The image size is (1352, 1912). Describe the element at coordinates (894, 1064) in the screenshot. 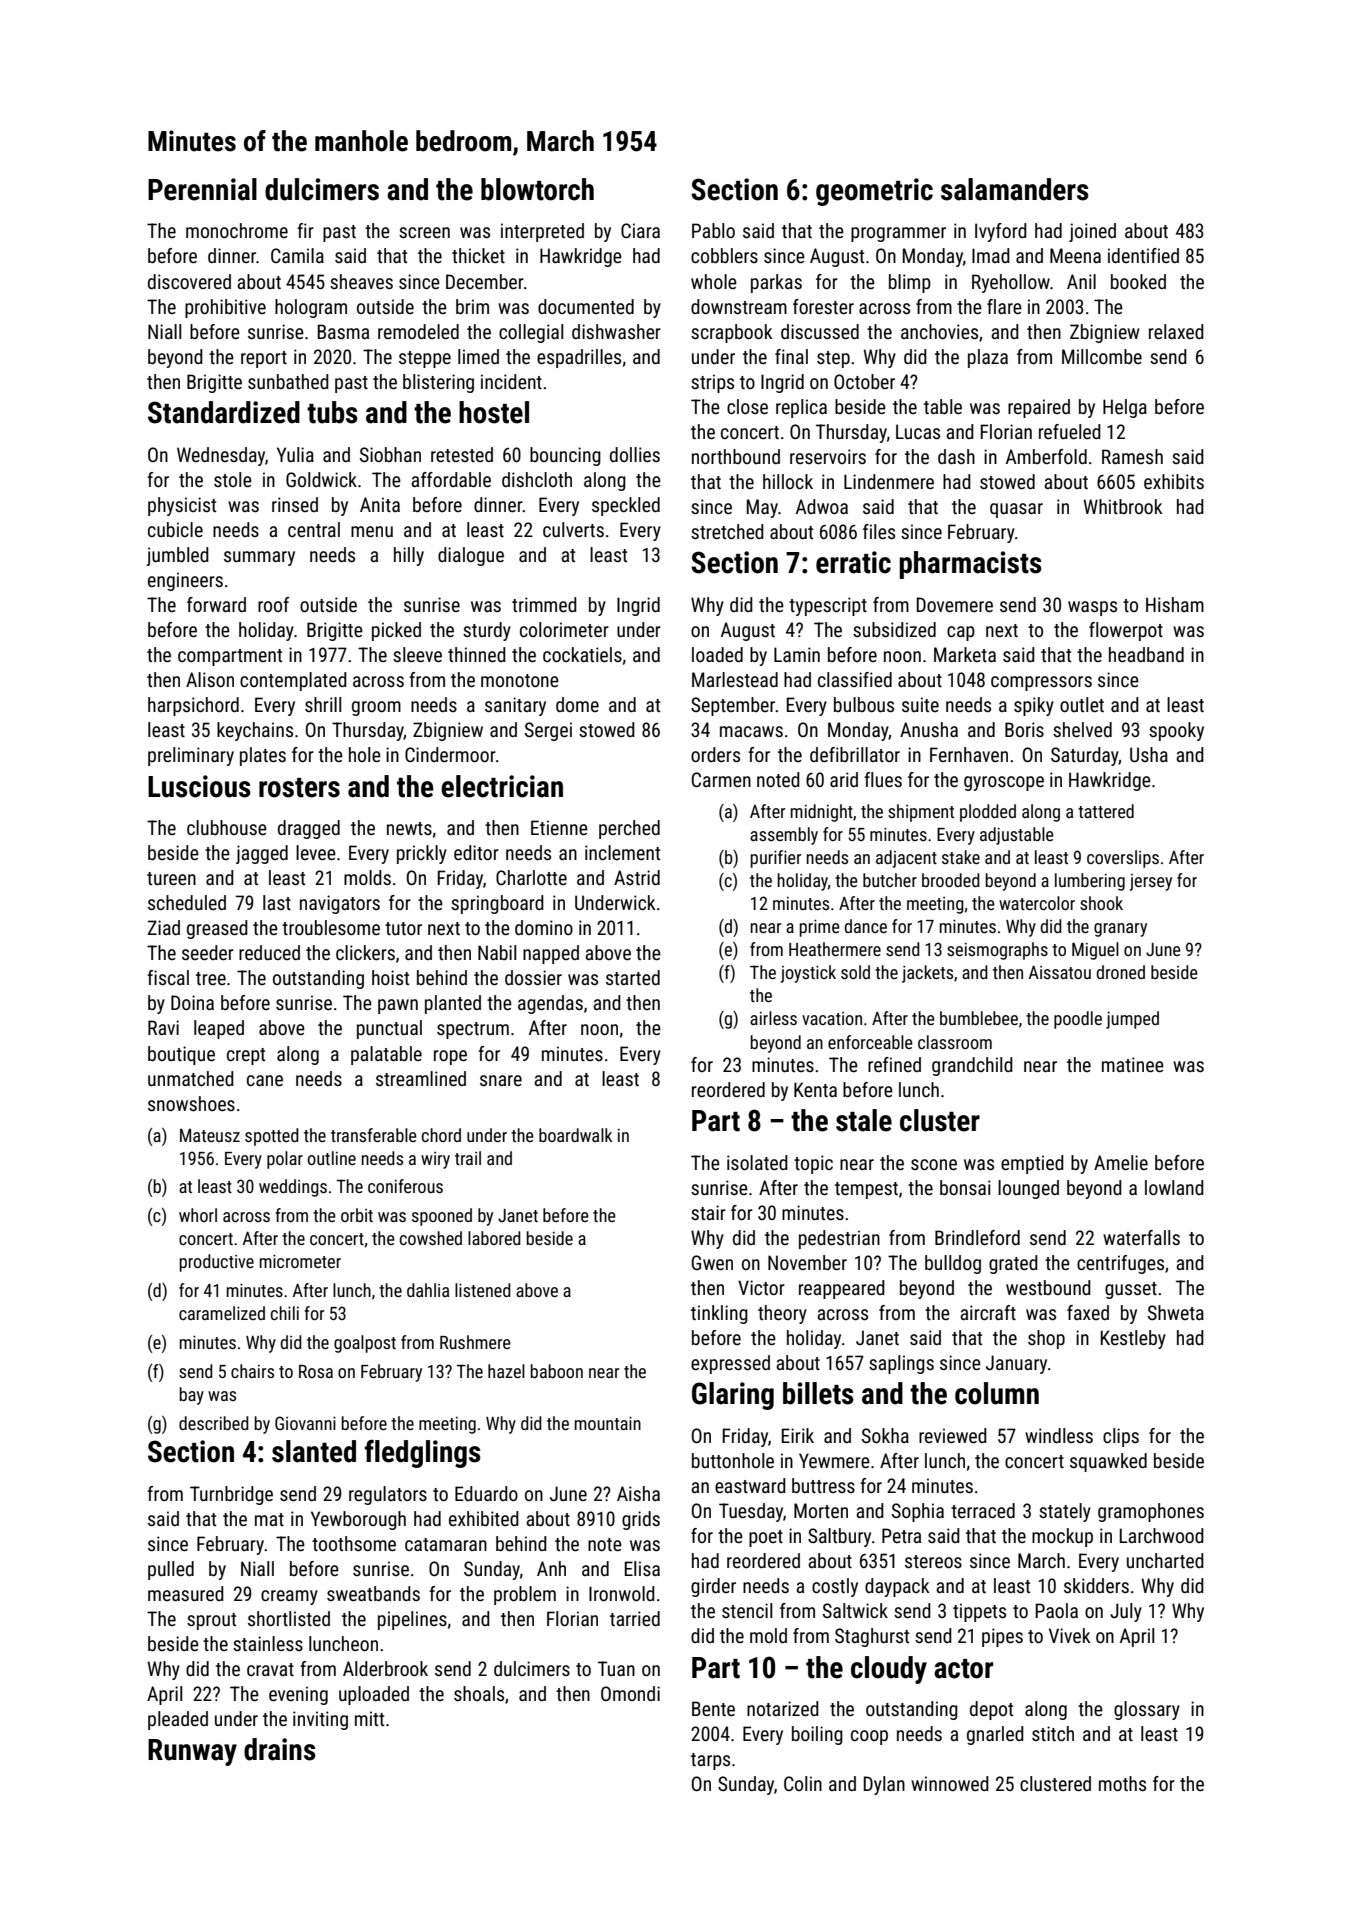

I see `refined` at that location.
